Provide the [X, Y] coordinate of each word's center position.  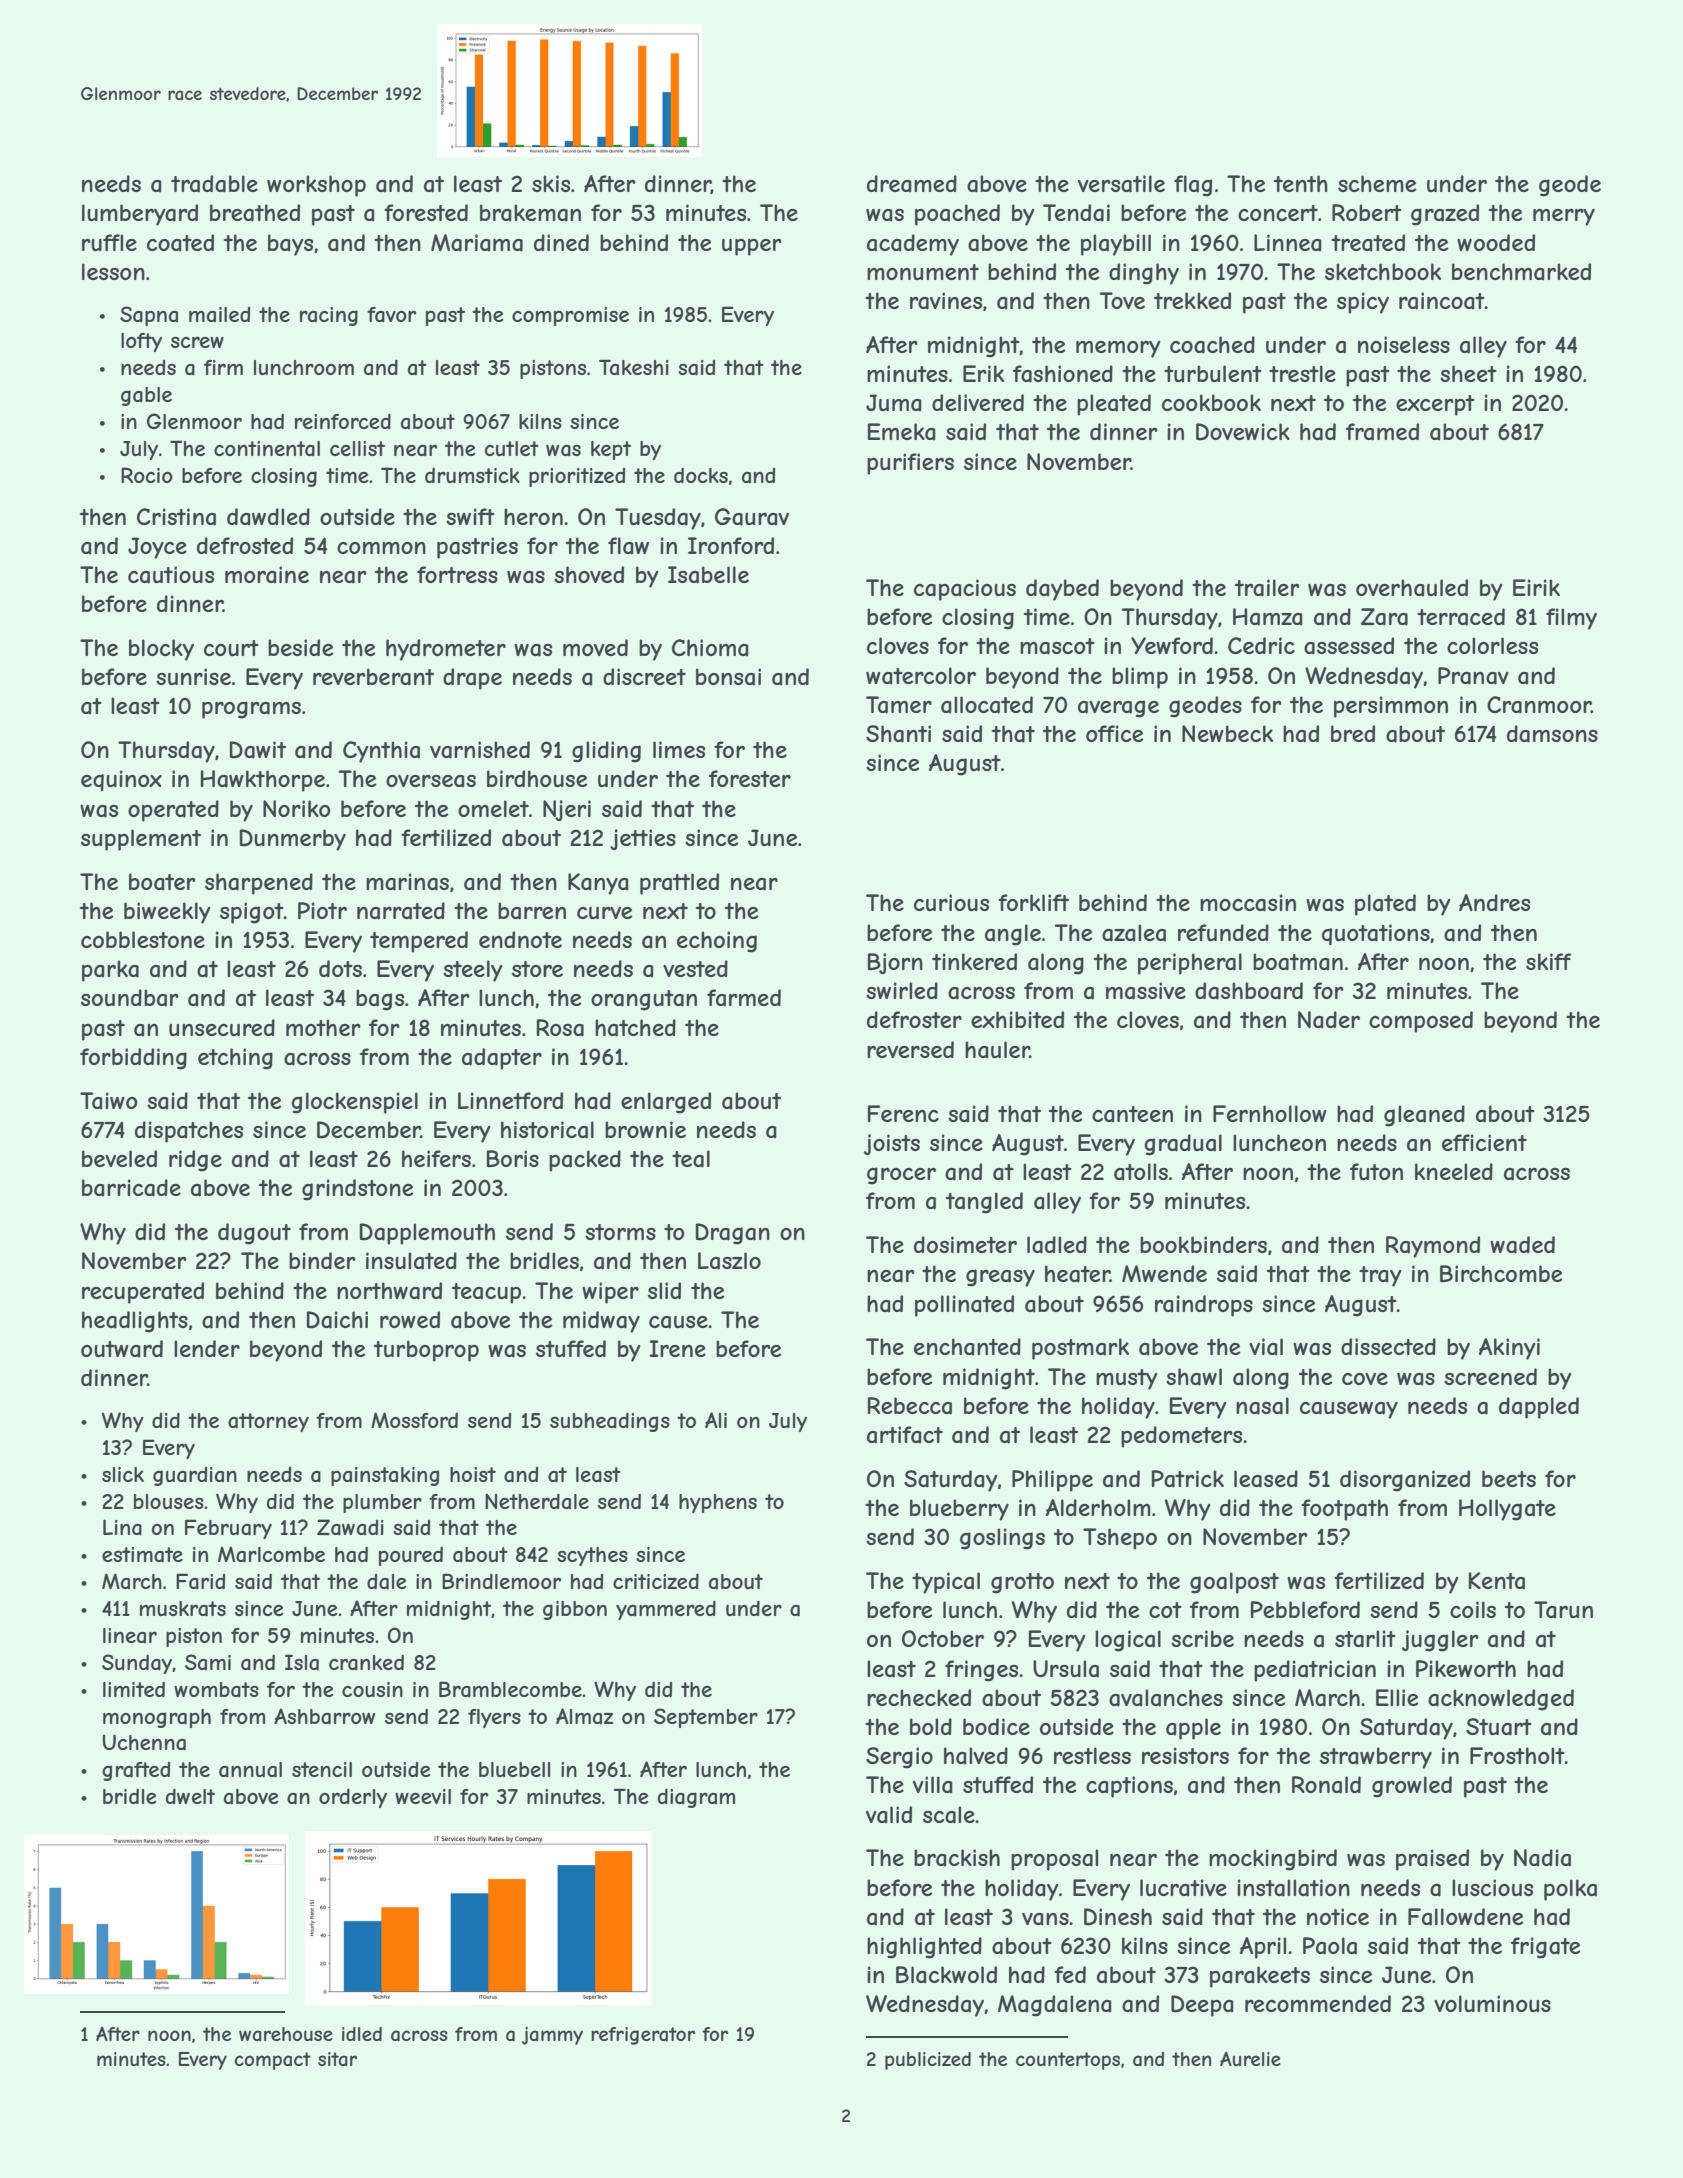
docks [701, 475]
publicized [928, 2061]
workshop [316, 186]
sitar [337, 2059]
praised [1432, 1860]
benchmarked [1521, 272]
